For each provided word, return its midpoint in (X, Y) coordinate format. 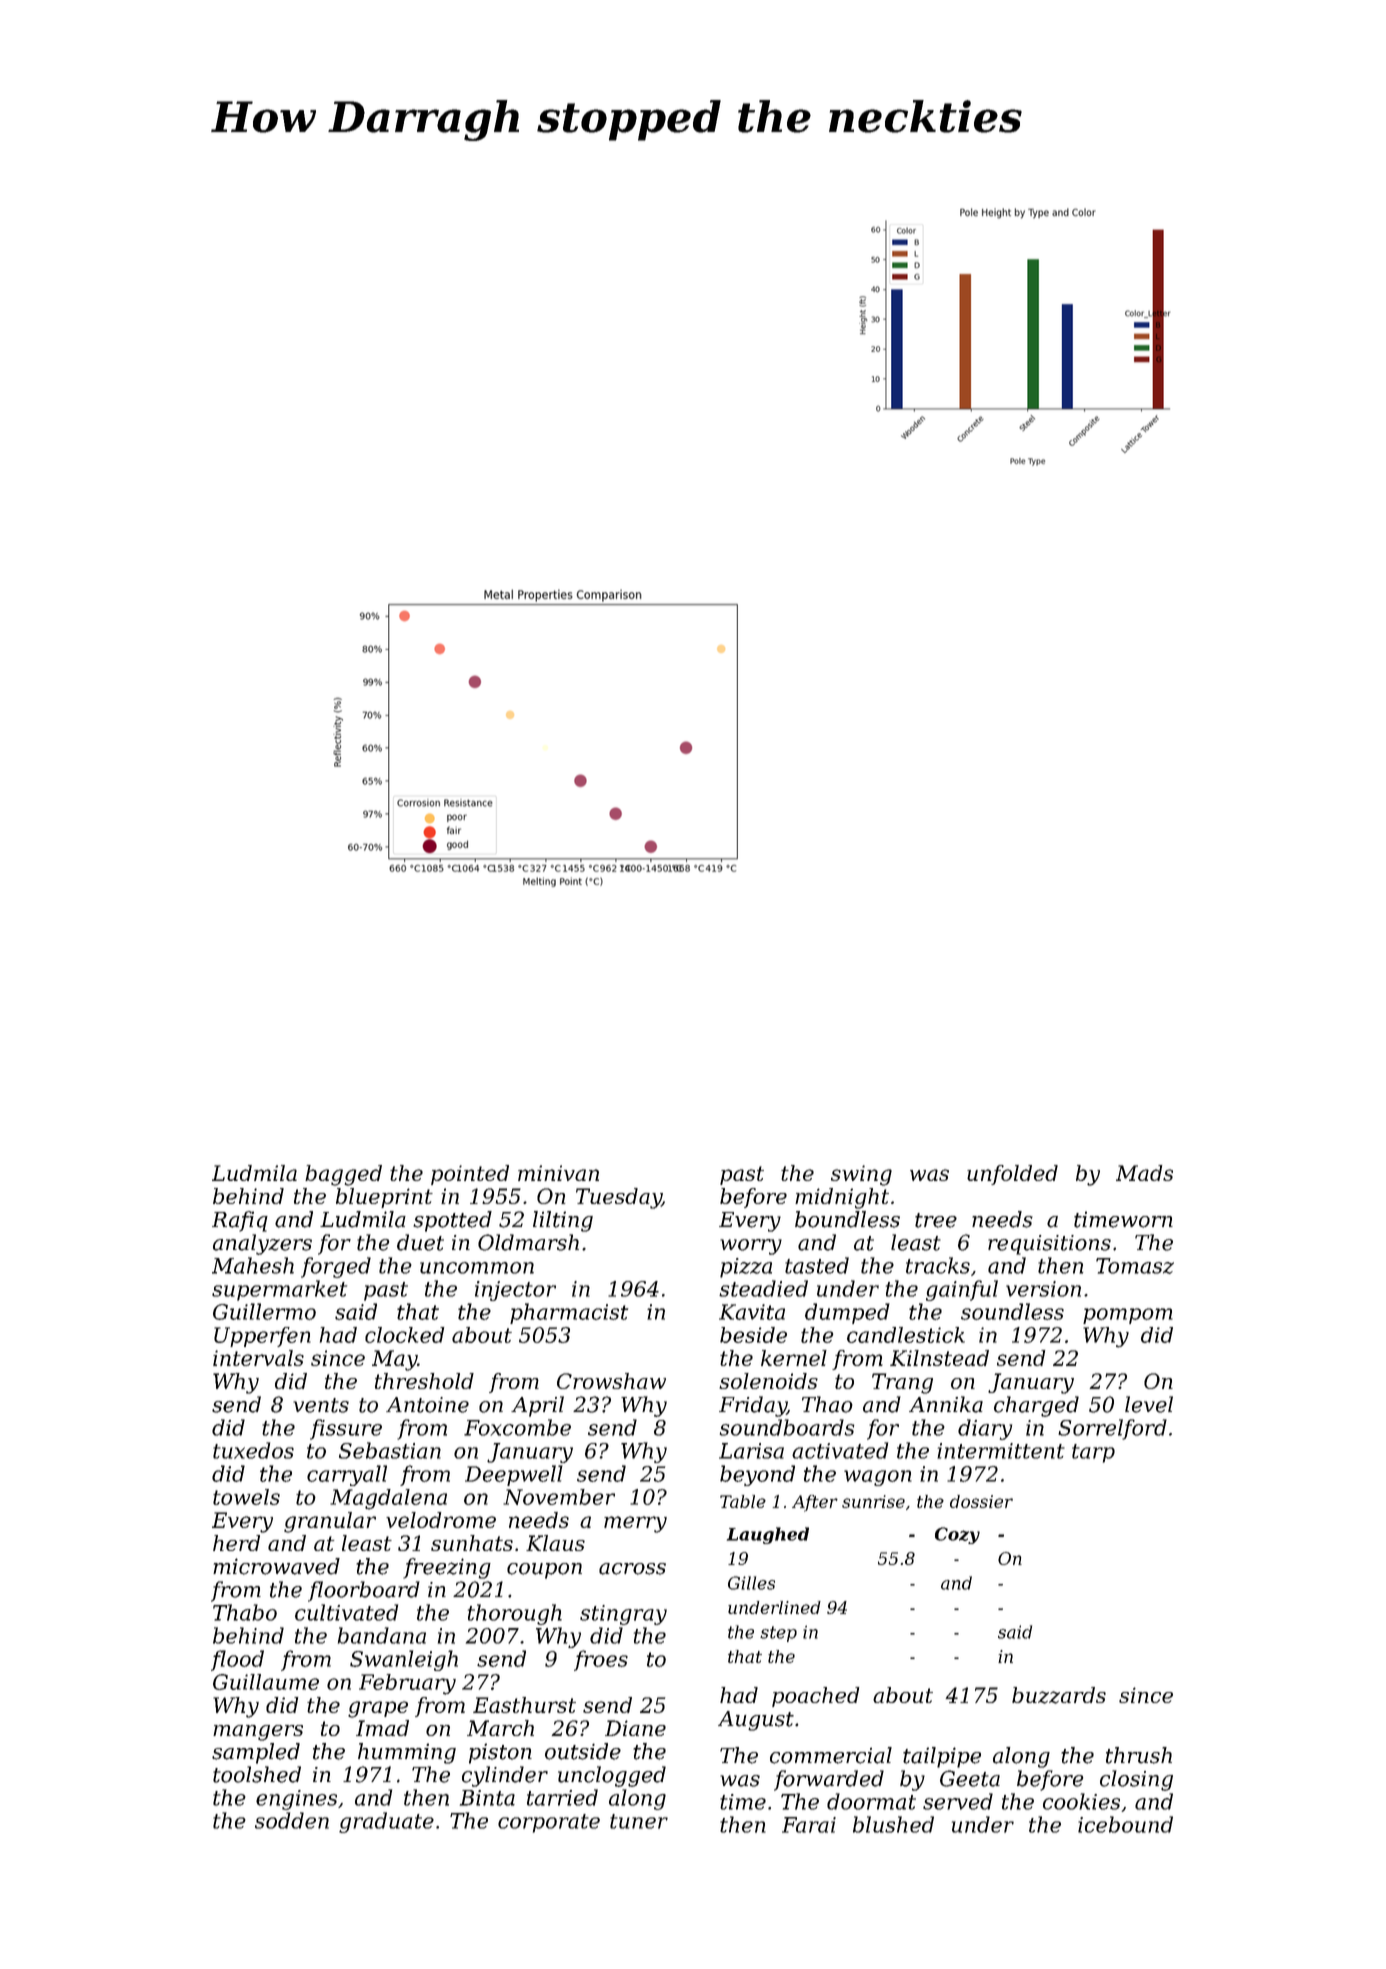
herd (236, 1543)
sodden (292, 1820)
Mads (1144, 1173)
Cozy (957, 1535)
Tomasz (1135, 1266)
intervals (258, 1358)
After (815, 1503)
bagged (343, 1175)
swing (861, 1175)
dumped (847, 1313)
